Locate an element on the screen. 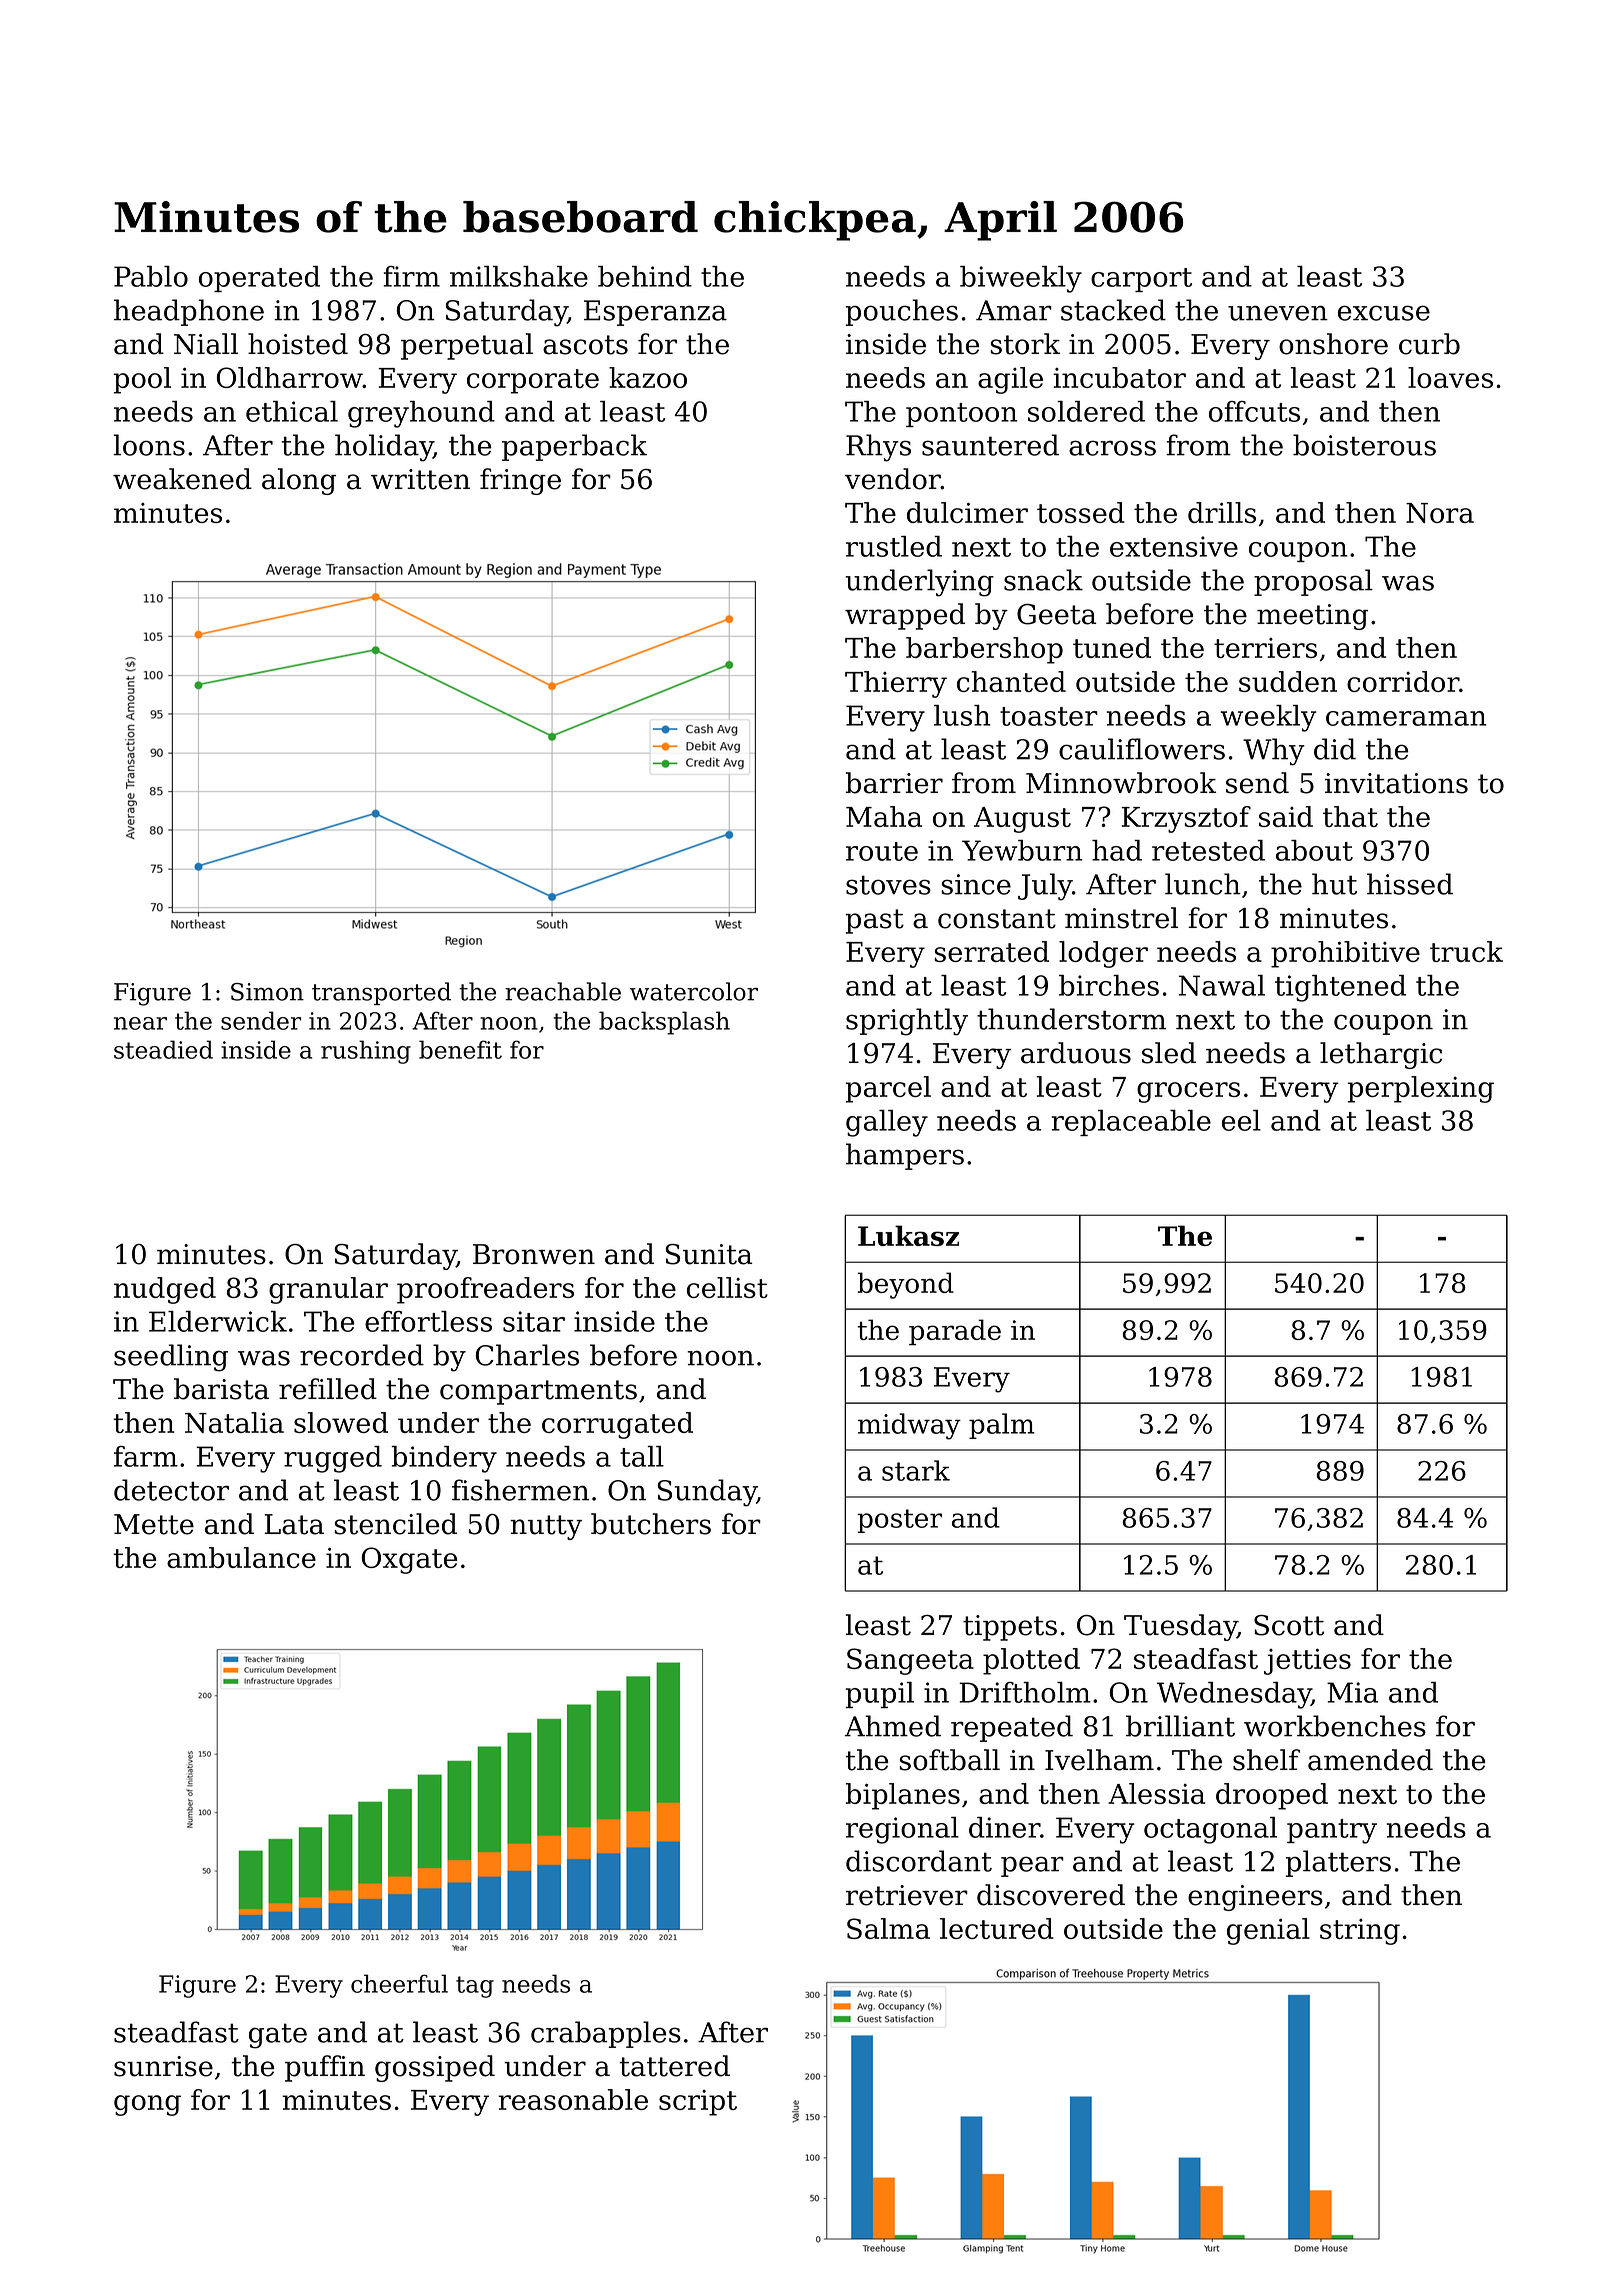  carport is located at coordinates (1141, 280).
